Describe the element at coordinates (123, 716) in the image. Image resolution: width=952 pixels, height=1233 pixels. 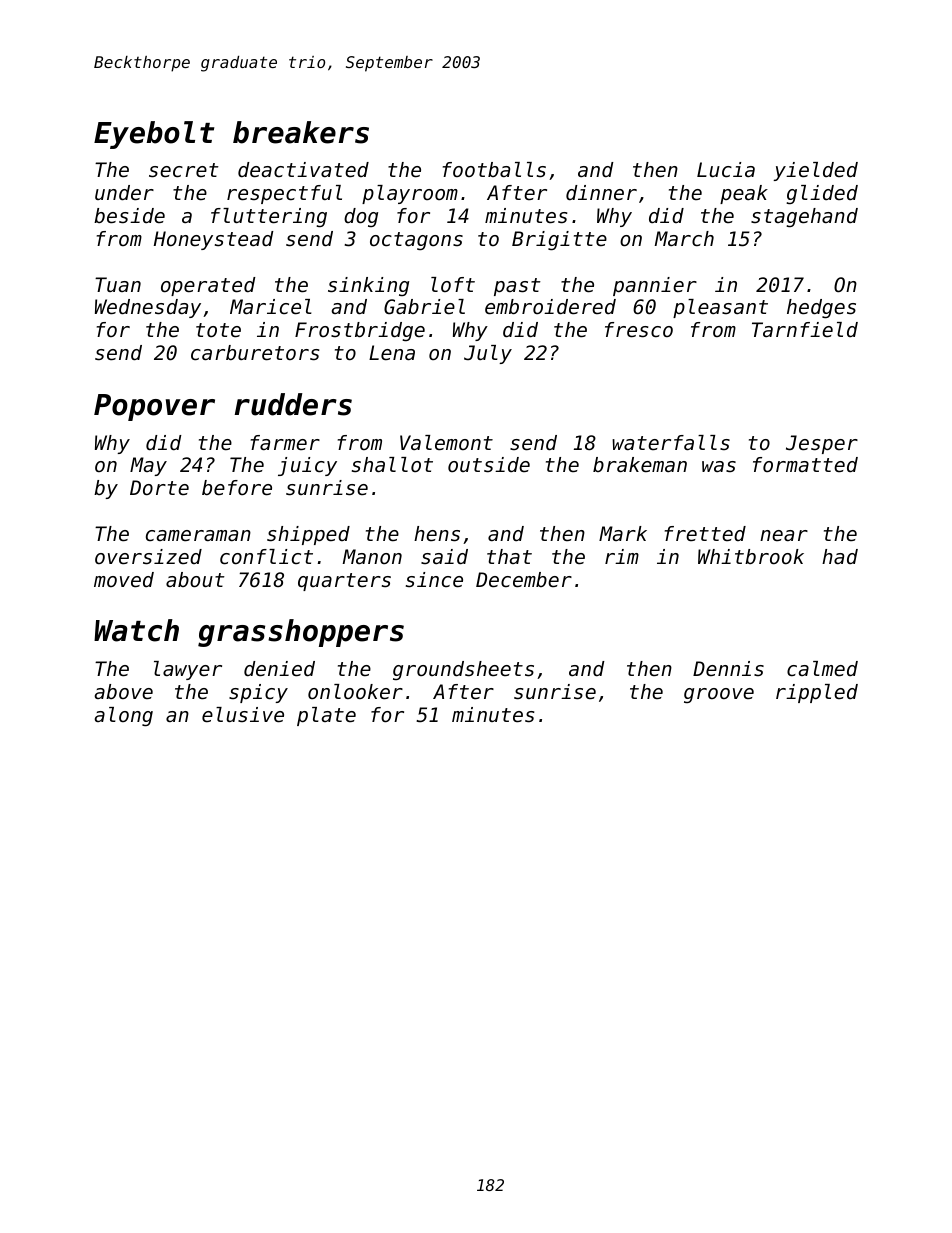
I see `along` at that location.
